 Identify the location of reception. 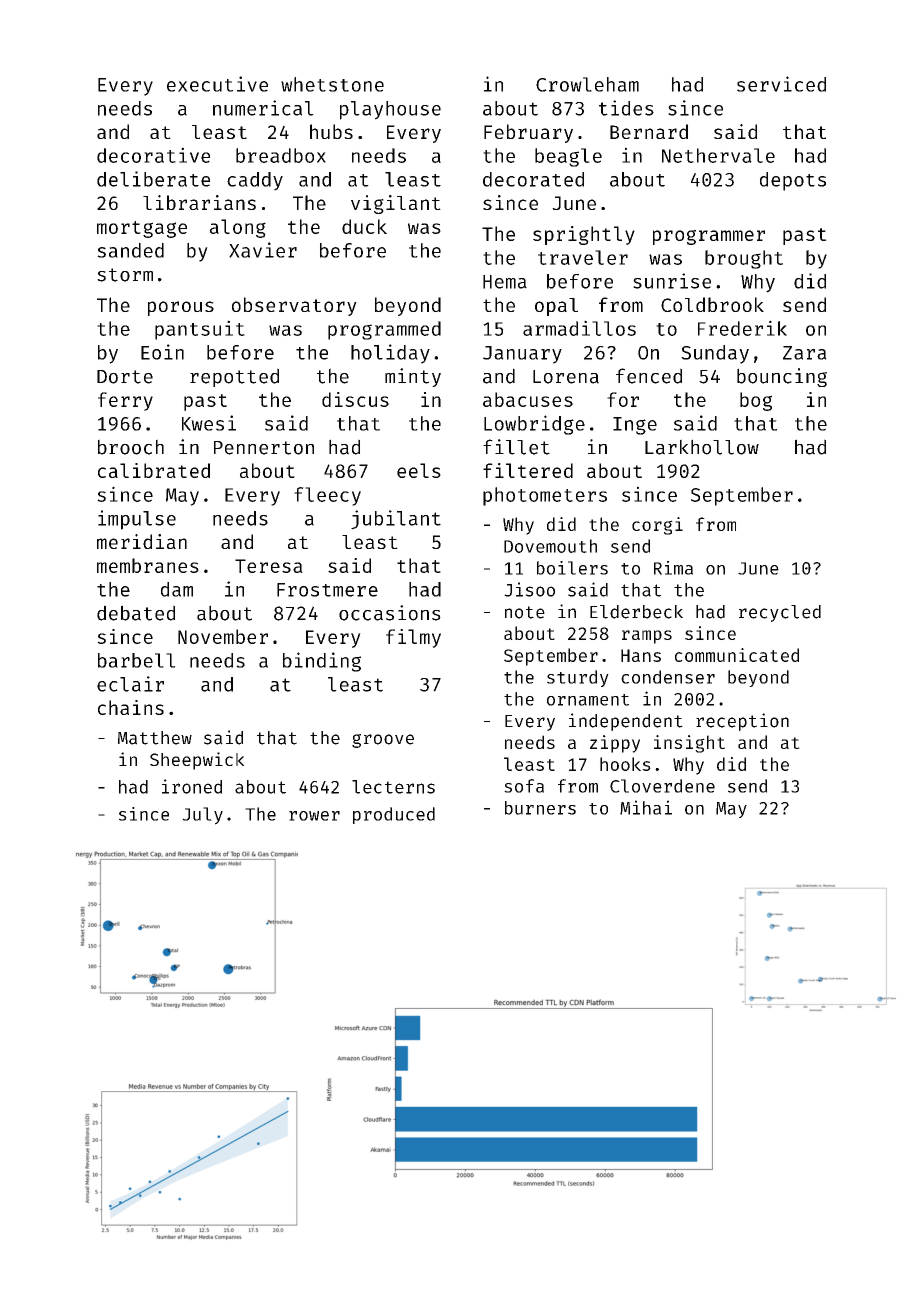
(742, 722).
